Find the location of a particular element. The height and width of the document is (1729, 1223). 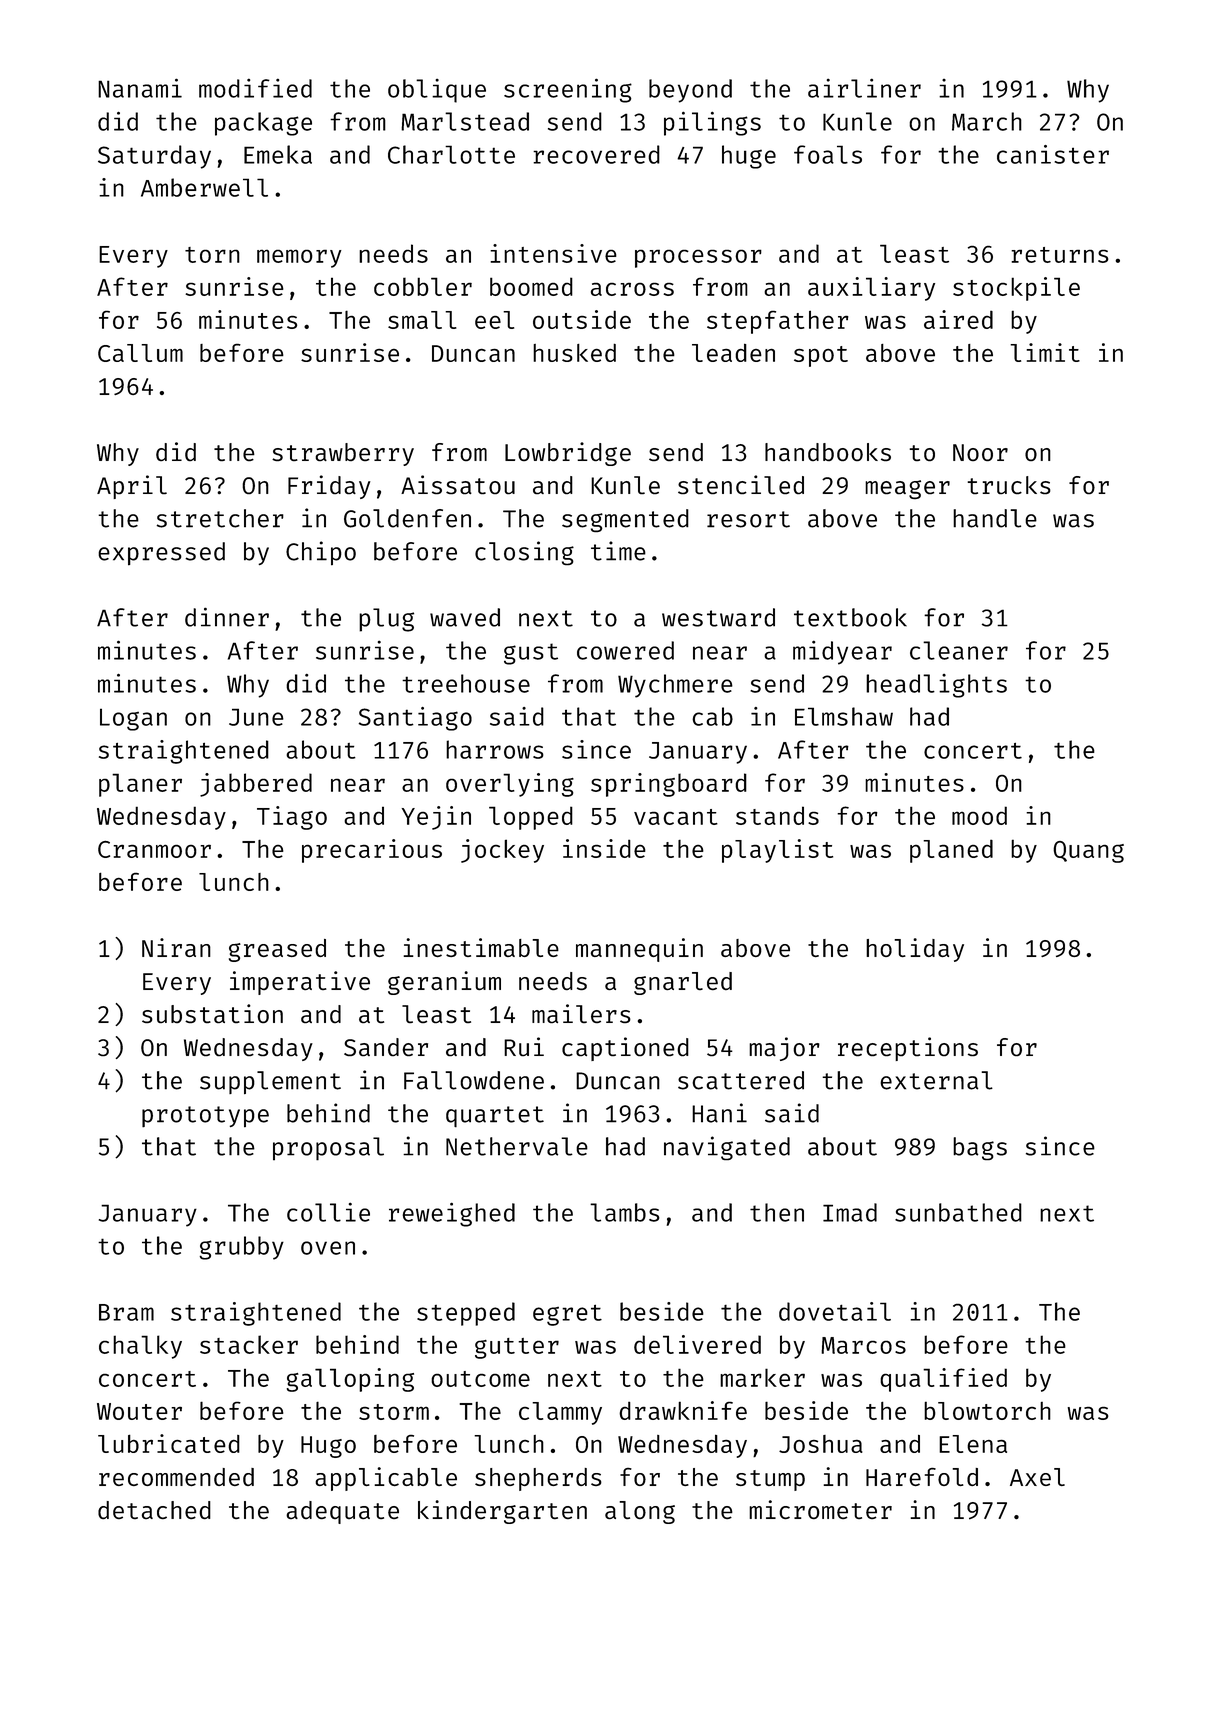

drawknife is located at coordinates (683, 1410).
